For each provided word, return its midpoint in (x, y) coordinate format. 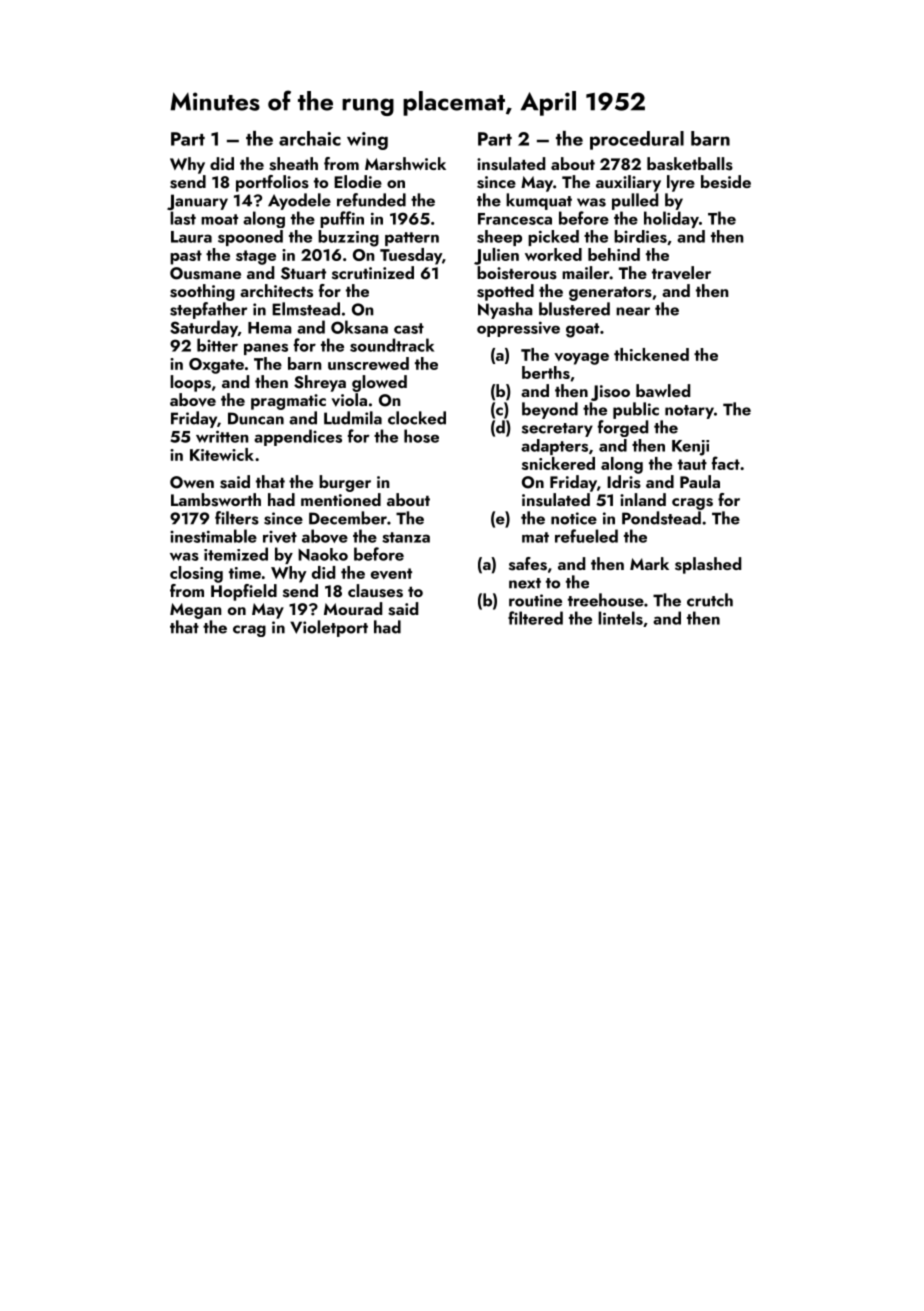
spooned (250, 238)
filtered (535, 618)
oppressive (518, 329)
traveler (681, 273)
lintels (620, 618)
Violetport (329, 628)
